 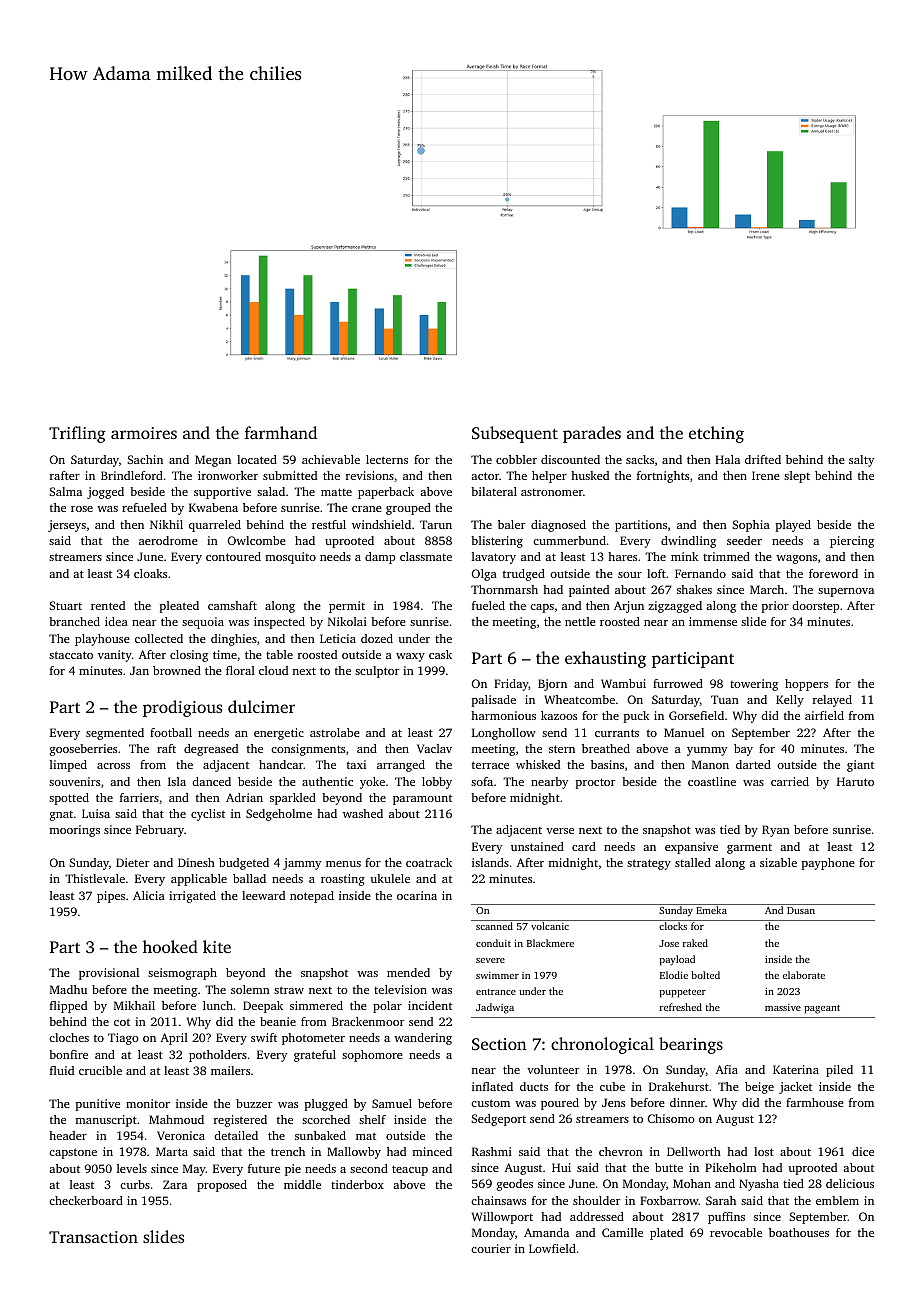 I want to click on Sedgeport, so click(x=498, y=1120).
